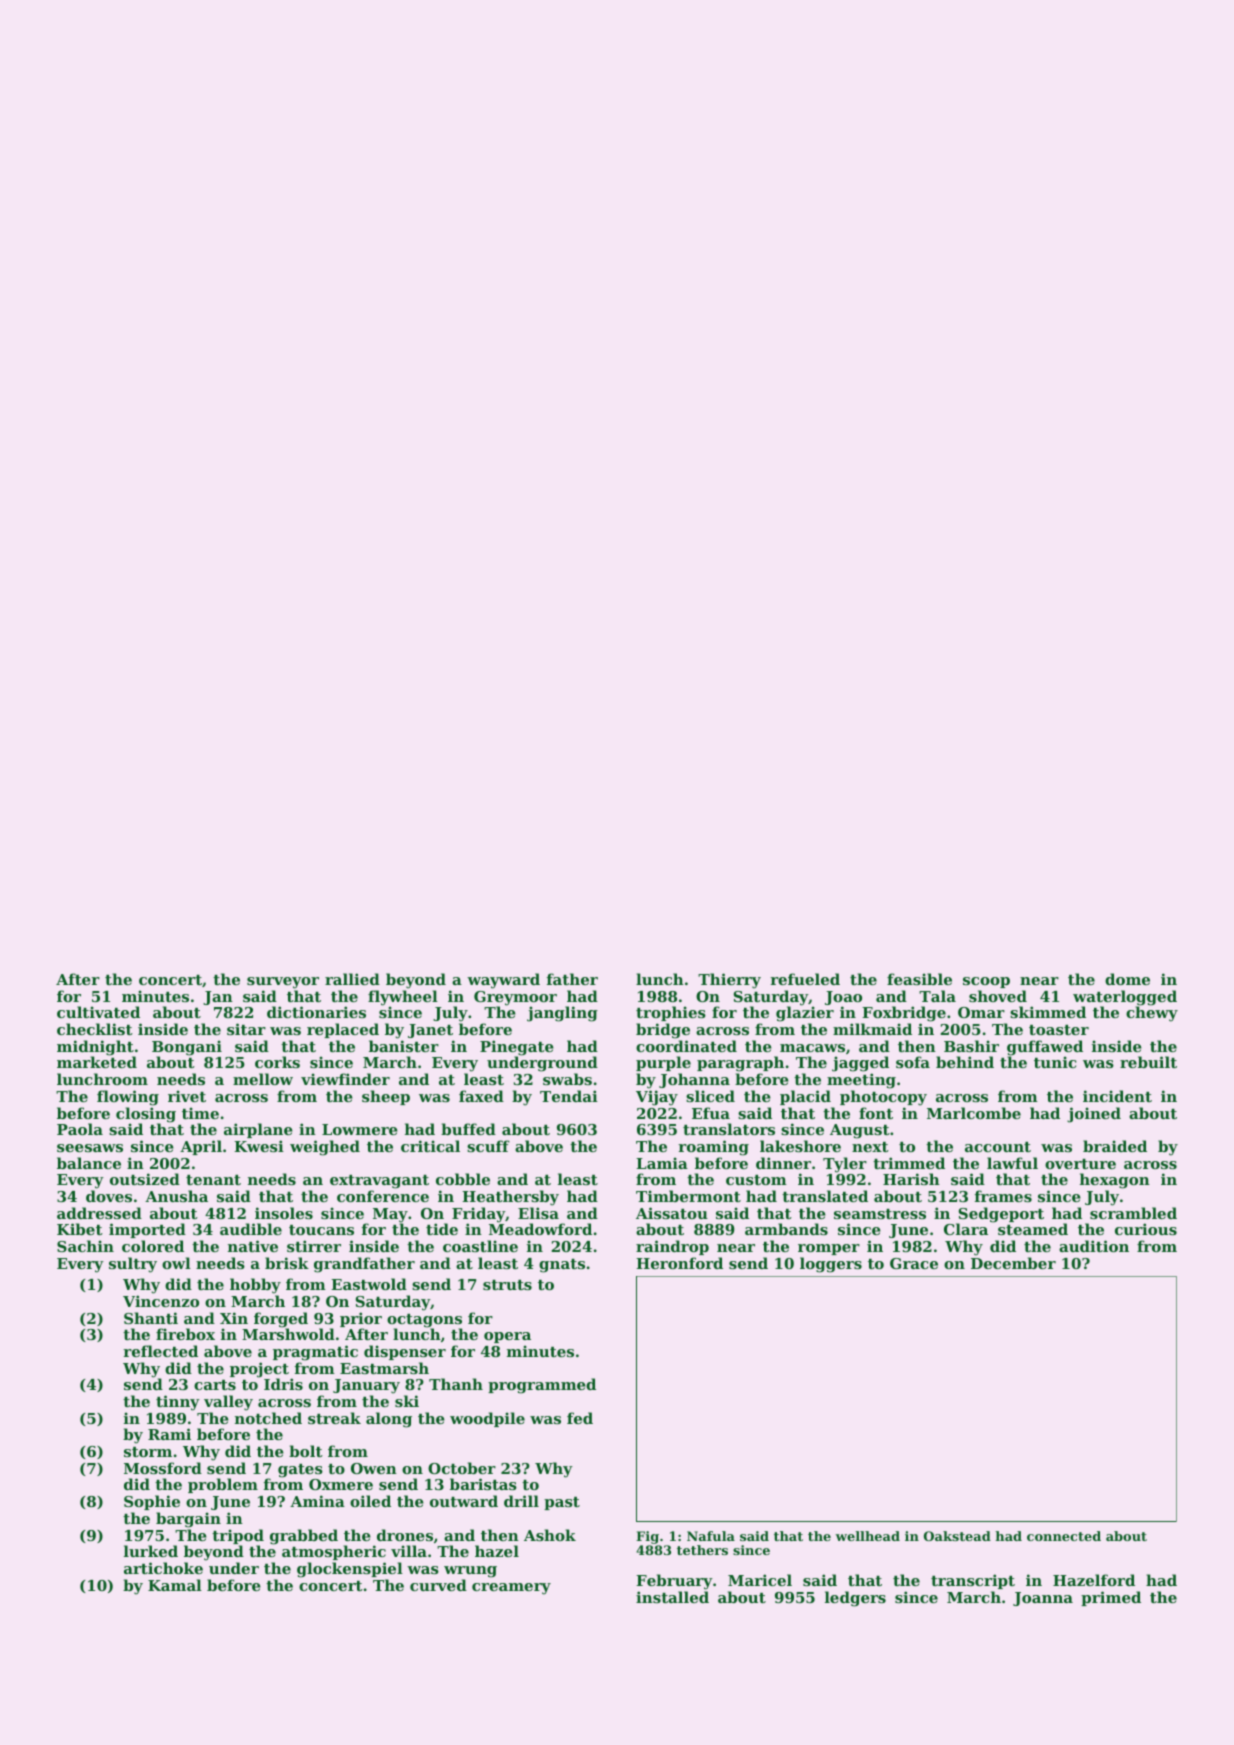 The width and height of the screenshot is (1234, 1745). I want to click on surveyor, so click(283, 983).
